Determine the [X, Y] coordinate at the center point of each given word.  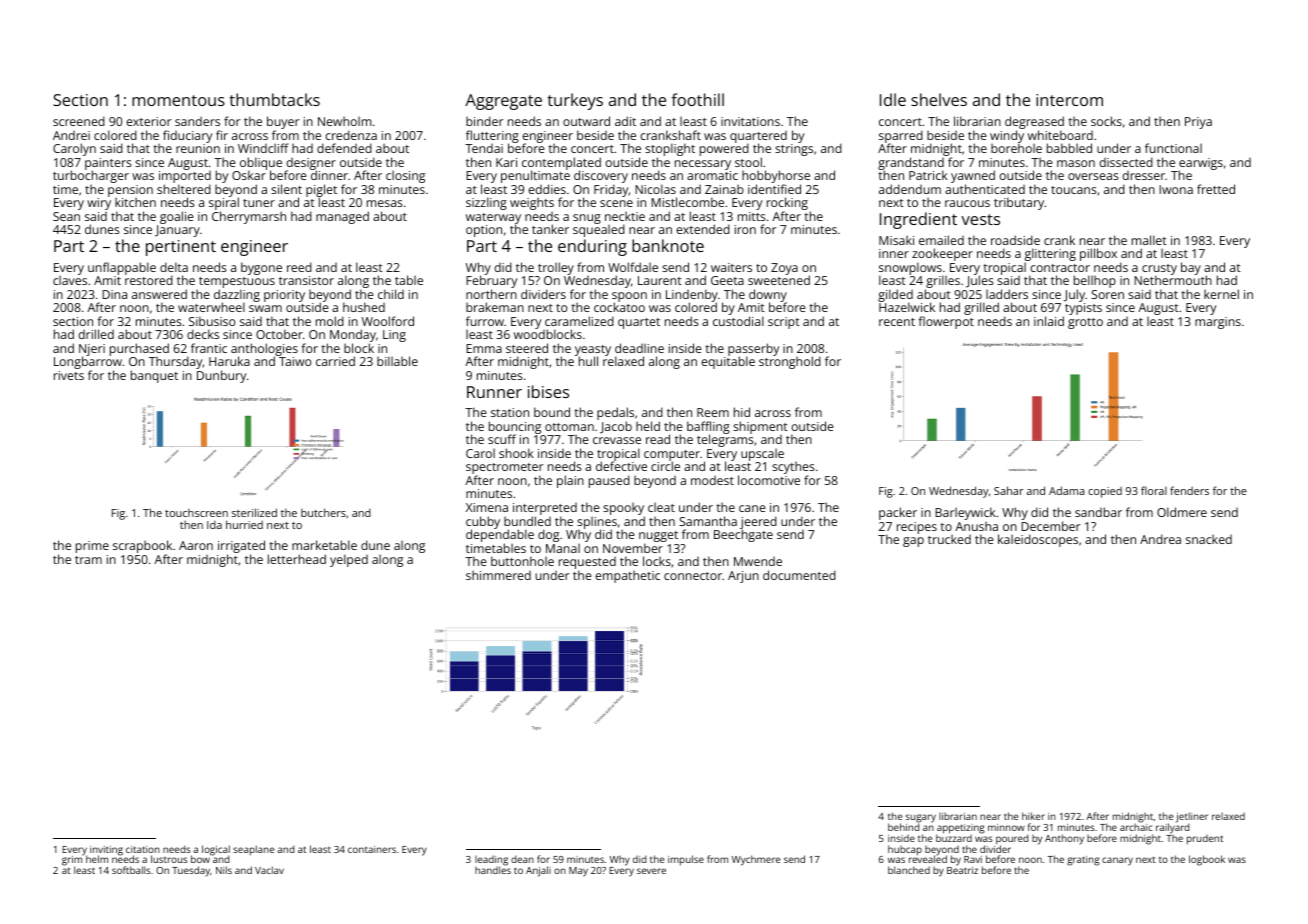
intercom [1069, 100]
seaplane [254, 850]
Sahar [1009, 490]
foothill [697, 99]
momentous [178, 100]
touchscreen [196, 513]
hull [588, 361]
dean [522, 859]
